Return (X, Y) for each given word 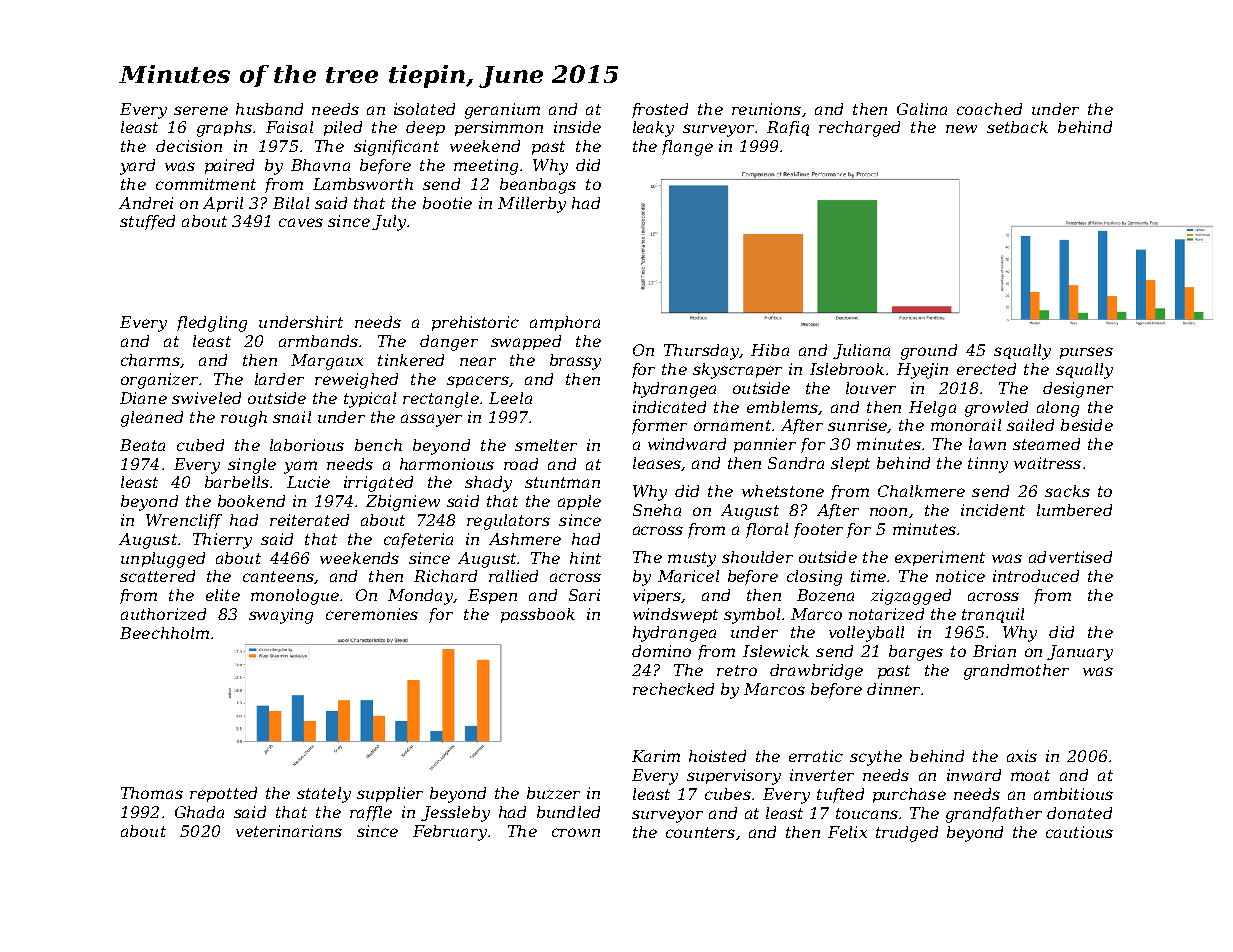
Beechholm (164, 633)
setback (1017, 127)
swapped (526, 342)
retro (737, 670)
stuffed (147, 222)
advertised (1070, 557)
